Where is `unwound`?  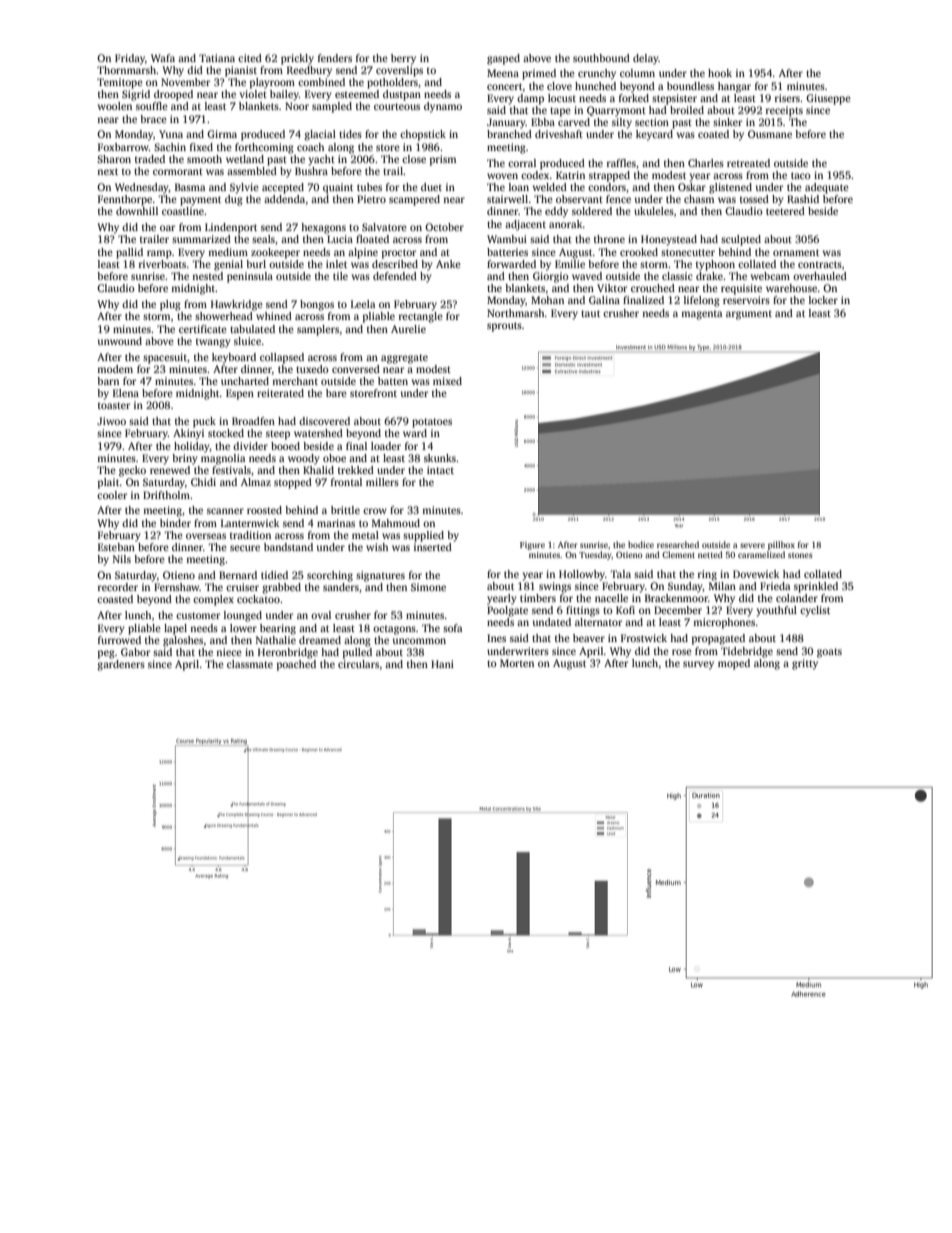
unwound is located at coordinates (120, 341).
